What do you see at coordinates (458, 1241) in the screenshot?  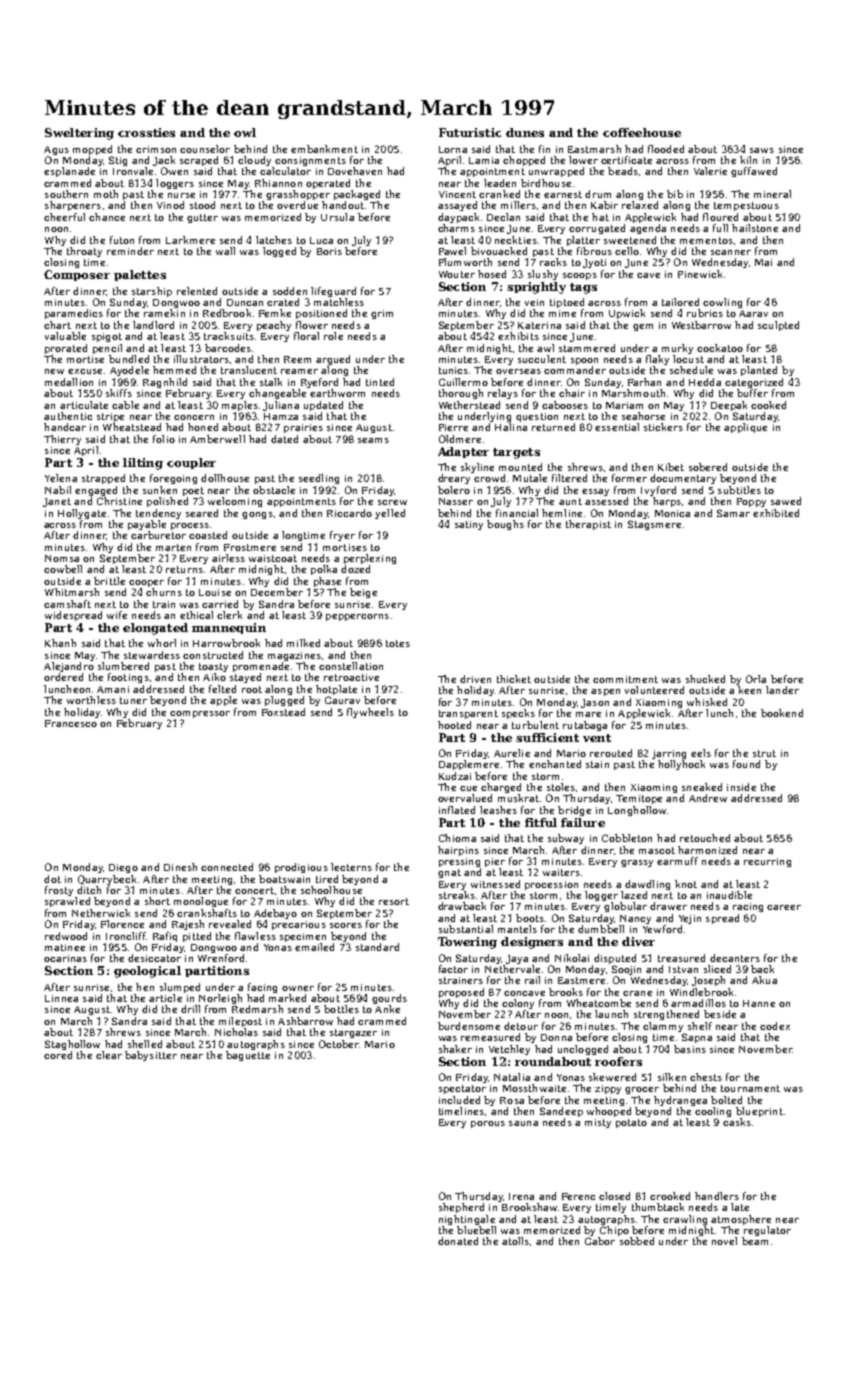 I see `donated` at bounding box center [458, 1241].
